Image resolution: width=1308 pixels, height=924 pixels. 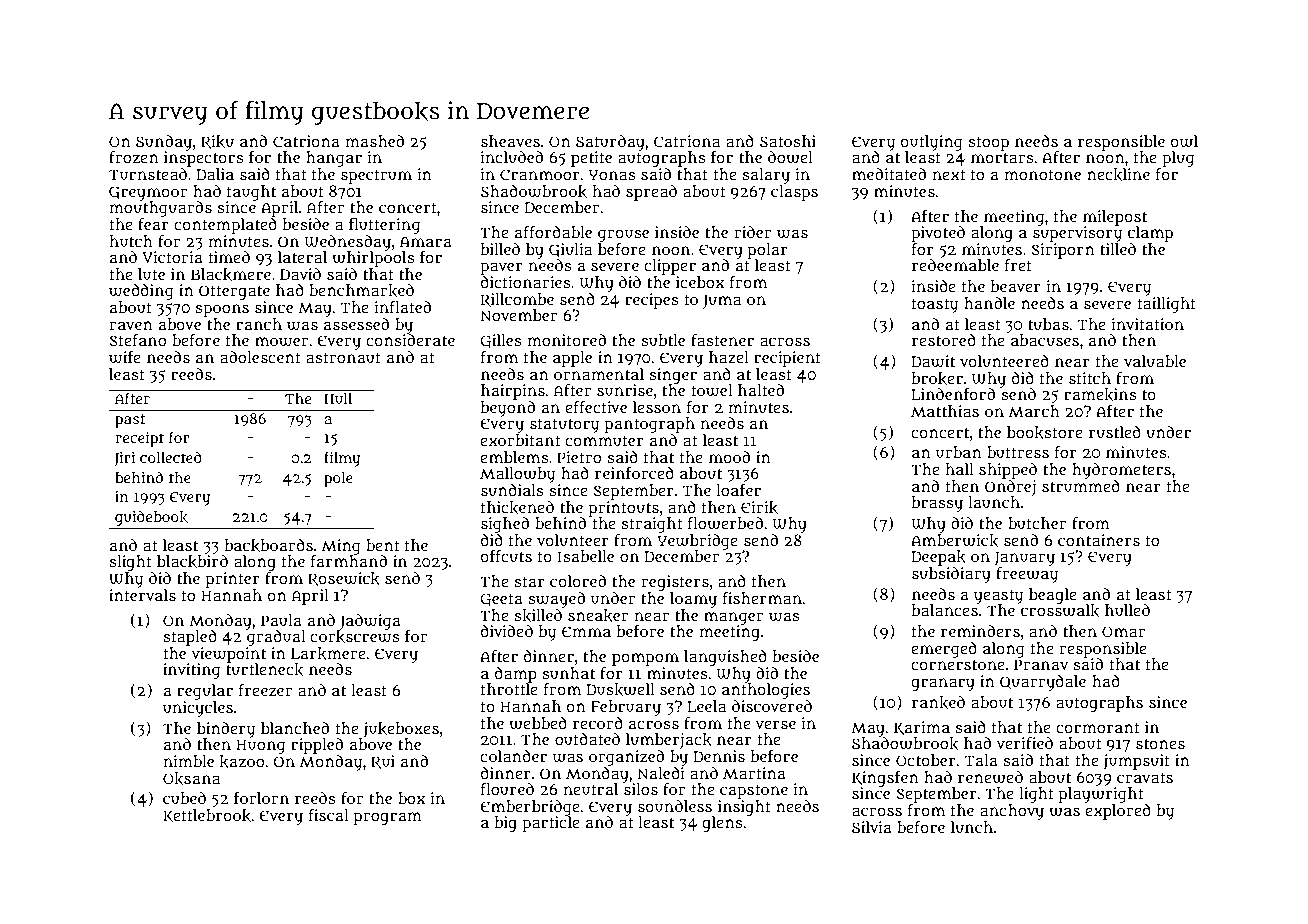 I want to click on Yonas, so click(x=612, y=174).
